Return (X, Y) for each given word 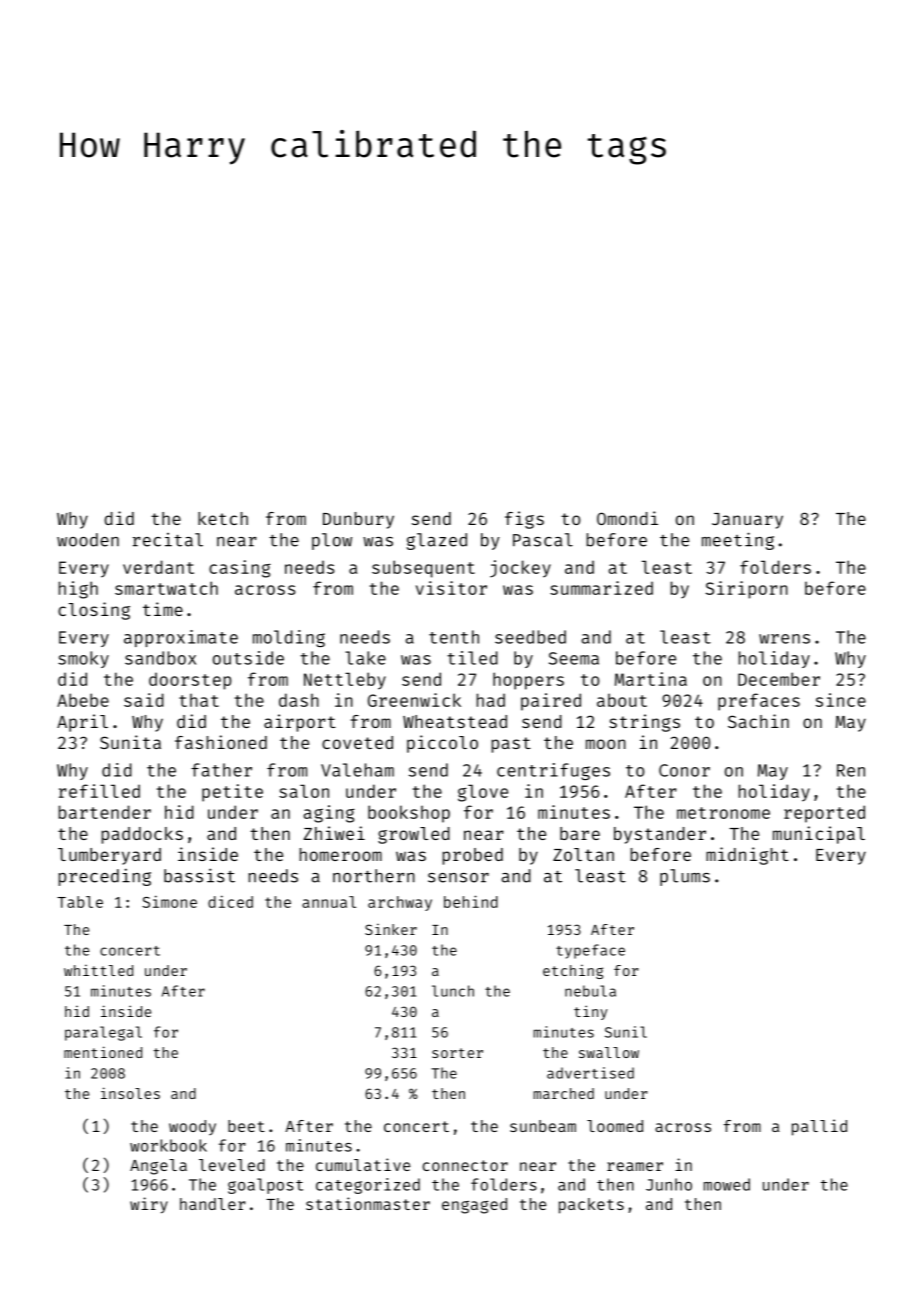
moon (606, 744)
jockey (520, 569)
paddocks (142, 835)
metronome (723, 813)
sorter (457, 1053)
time (163, 609)
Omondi (627, 518)
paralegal (103, 1033)
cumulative (363, 1164)
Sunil (626, 1032)
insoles (130, 1093)
